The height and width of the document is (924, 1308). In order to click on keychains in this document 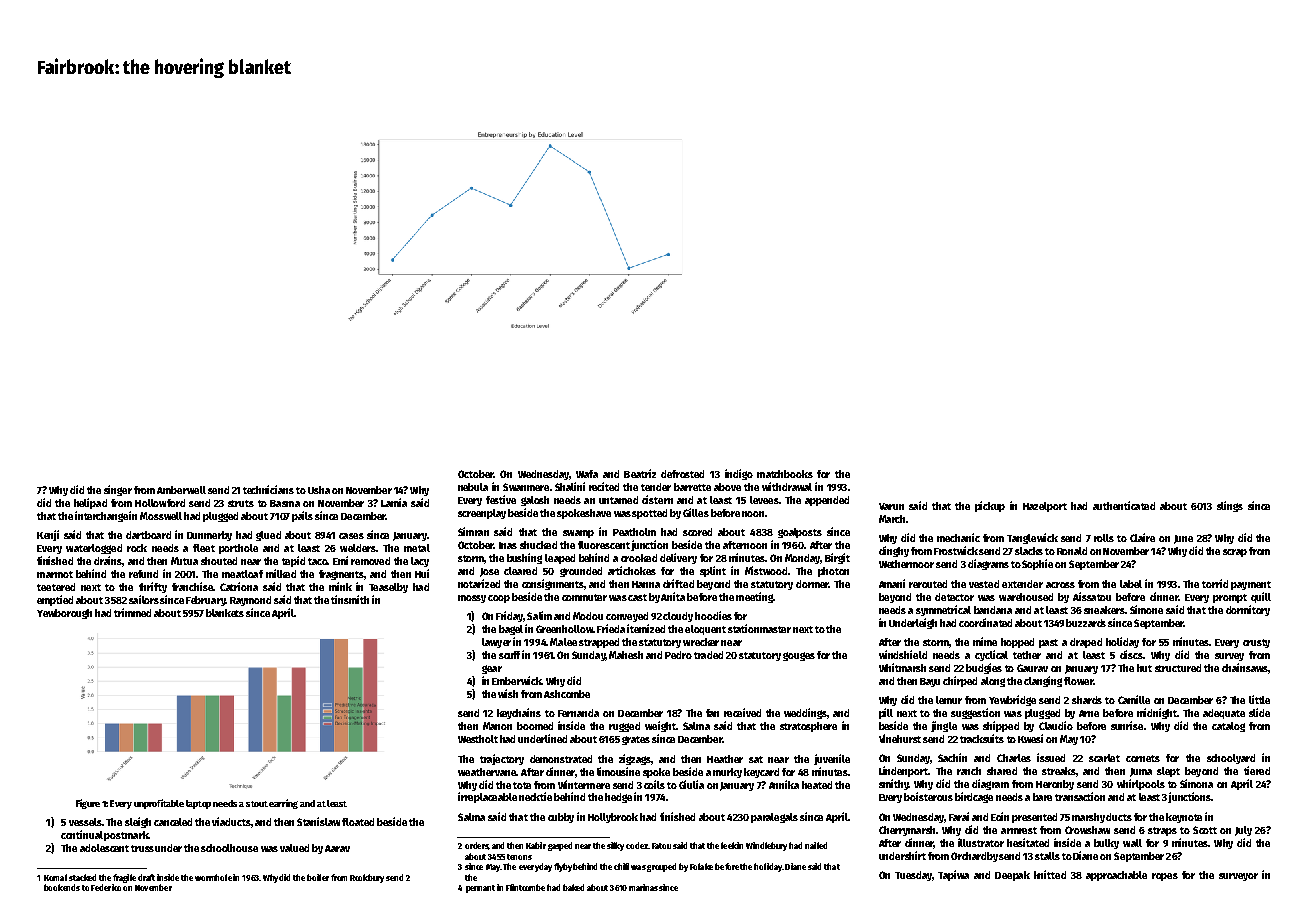, I will do `click(519, 713)`.
